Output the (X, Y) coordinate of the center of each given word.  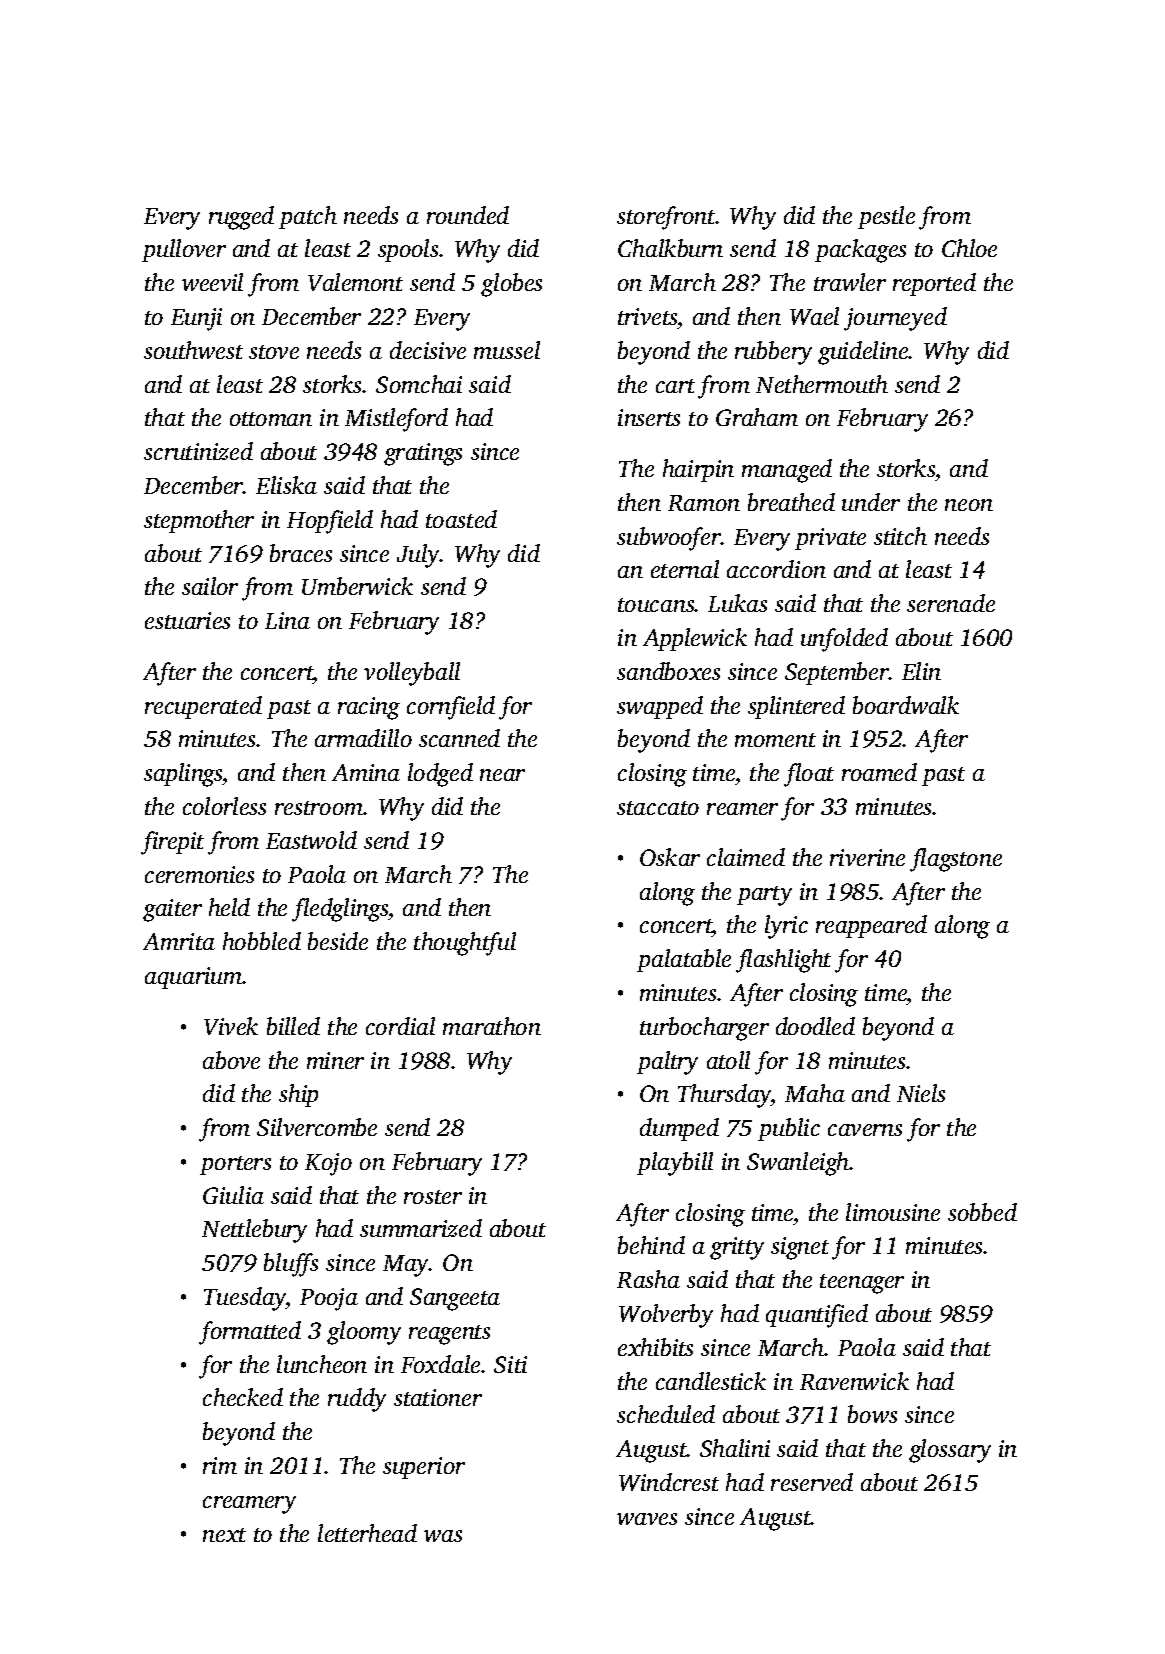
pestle (886, 217)
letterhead (367, 1533)
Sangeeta (455, 1299)
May (406, 1266)
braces (301, 553)
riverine (867, 857)
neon (969, 505)
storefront (666, 218)
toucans (656, 605)
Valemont (355, 282)
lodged (440, 775)
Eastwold (311, 840)
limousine (893, 1212)
